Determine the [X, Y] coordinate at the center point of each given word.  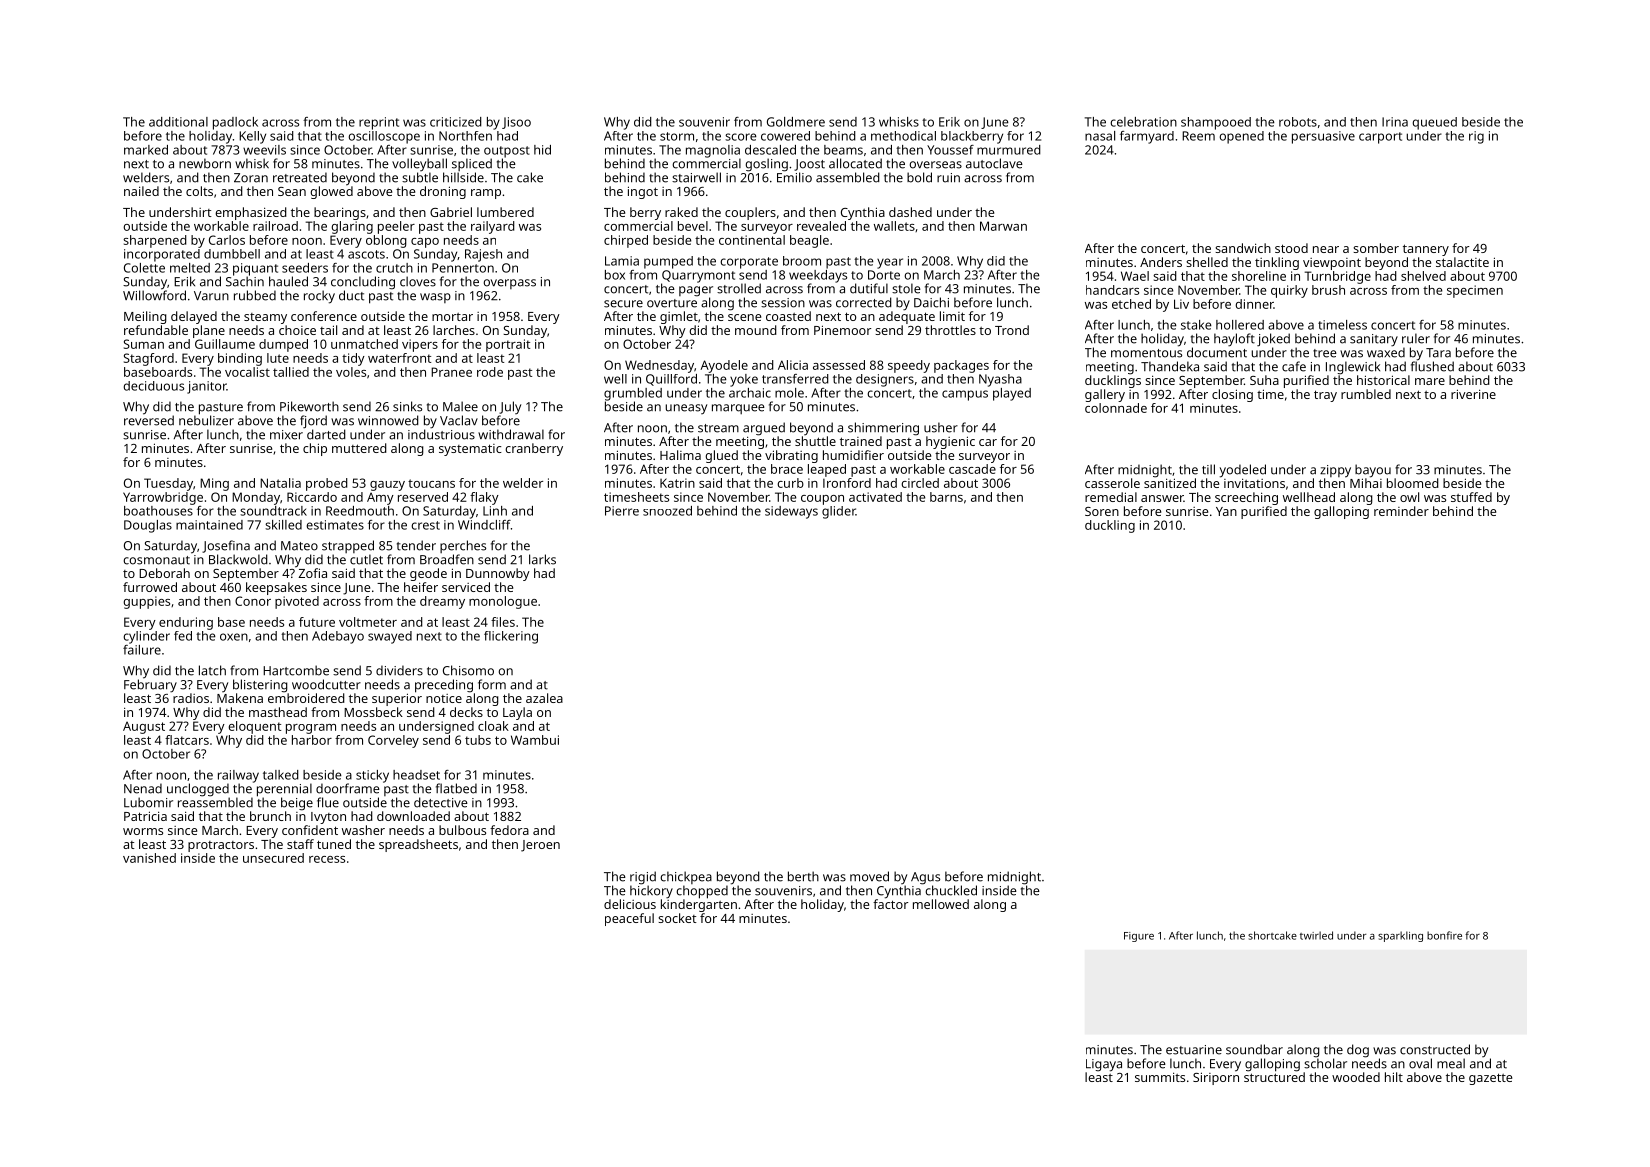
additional [178, 122]
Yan [1226, 511]
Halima [680, 455]
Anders [1161, 262]
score [741, 137]
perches [463, 546]
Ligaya [1104, 1065]
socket [677, 918]
